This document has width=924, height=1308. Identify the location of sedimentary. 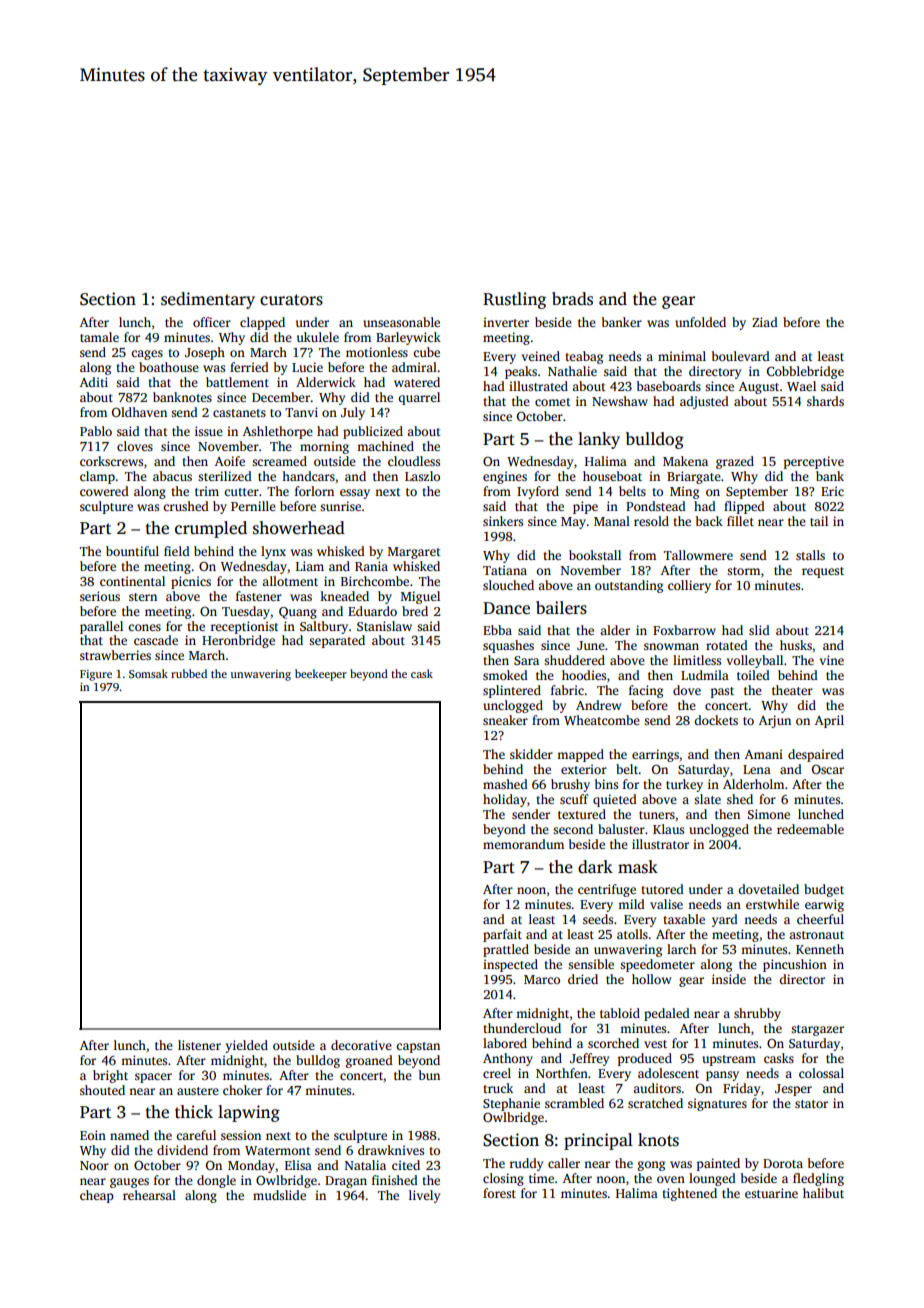
(208, 300).
